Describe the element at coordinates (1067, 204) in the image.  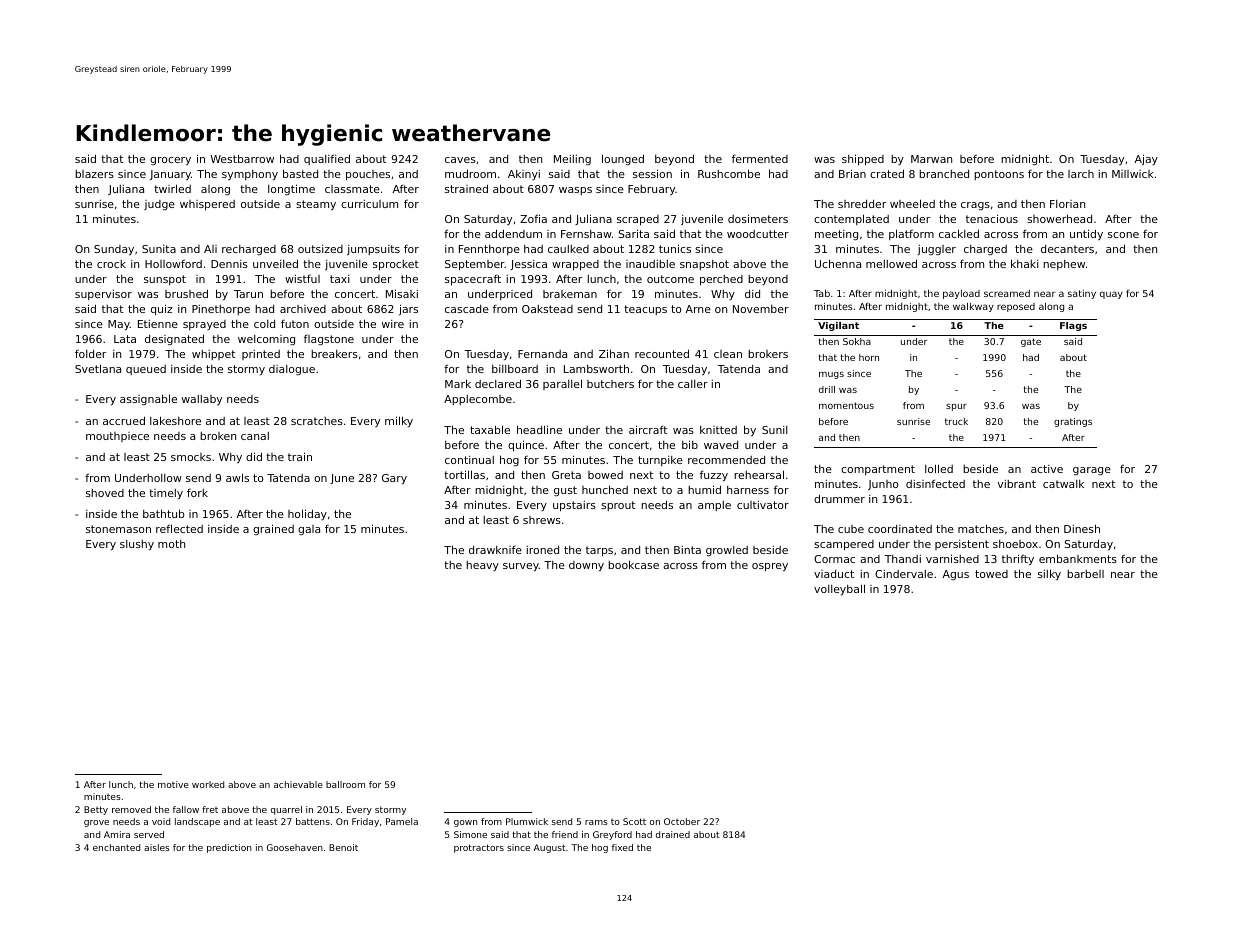
I see `Florian` at that location.
